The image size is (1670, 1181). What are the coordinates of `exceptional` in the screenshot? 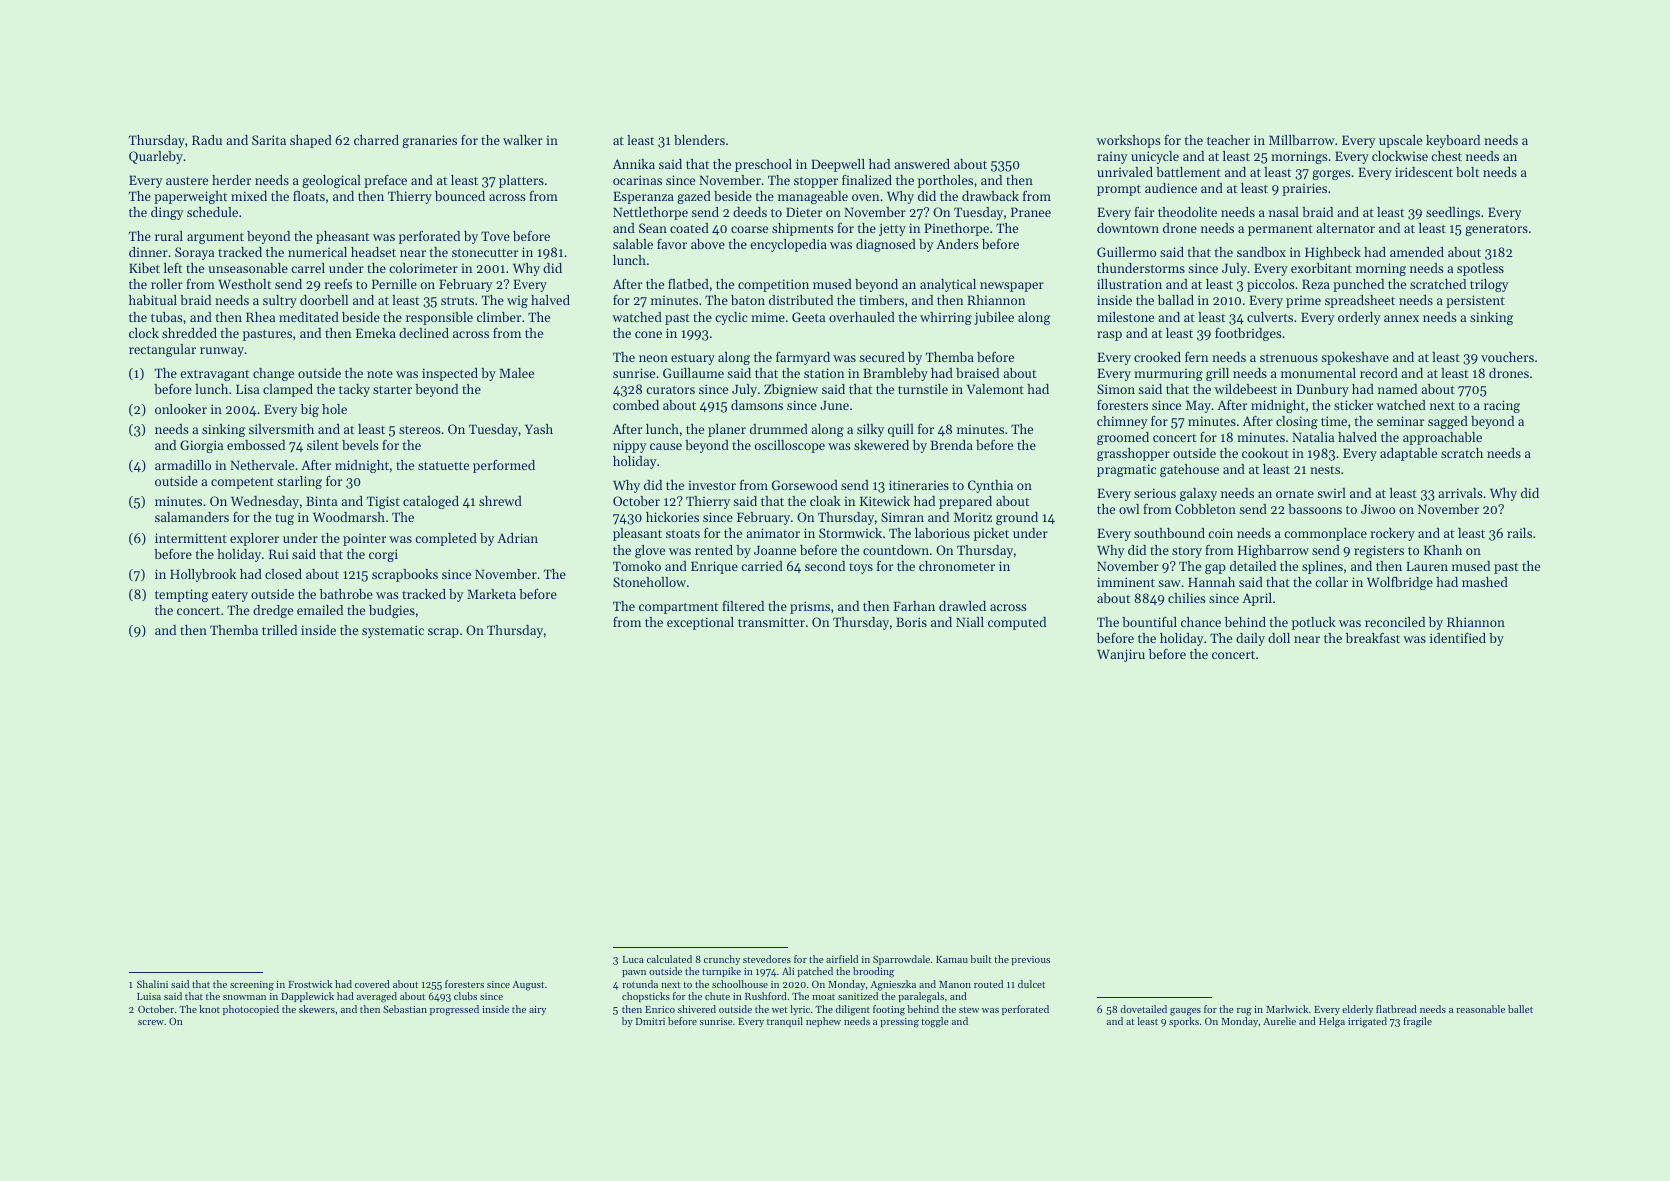 It's located at (700, 623).
